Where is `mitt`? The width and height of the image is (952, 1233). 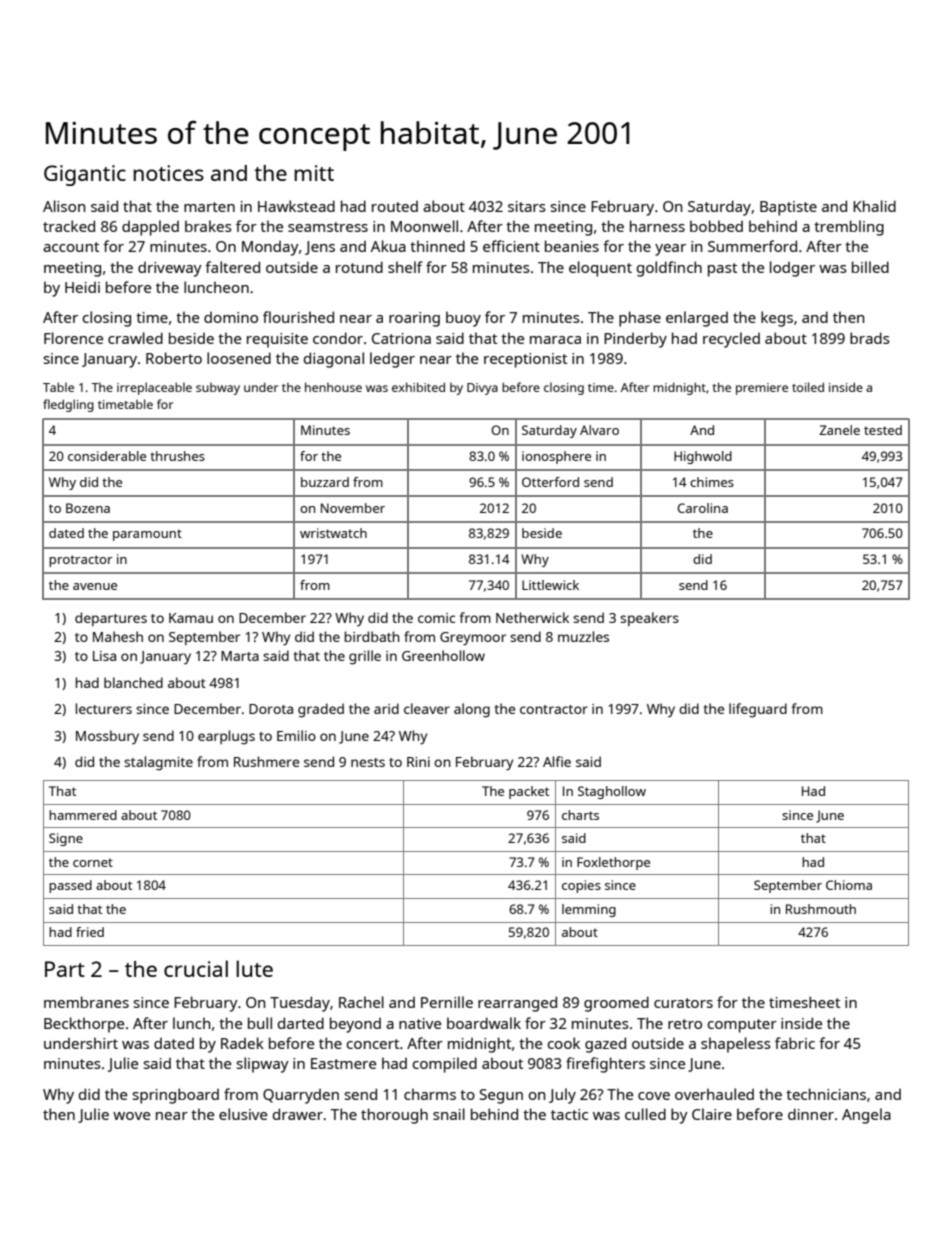 mitt is located at coordinates (314, 173).
